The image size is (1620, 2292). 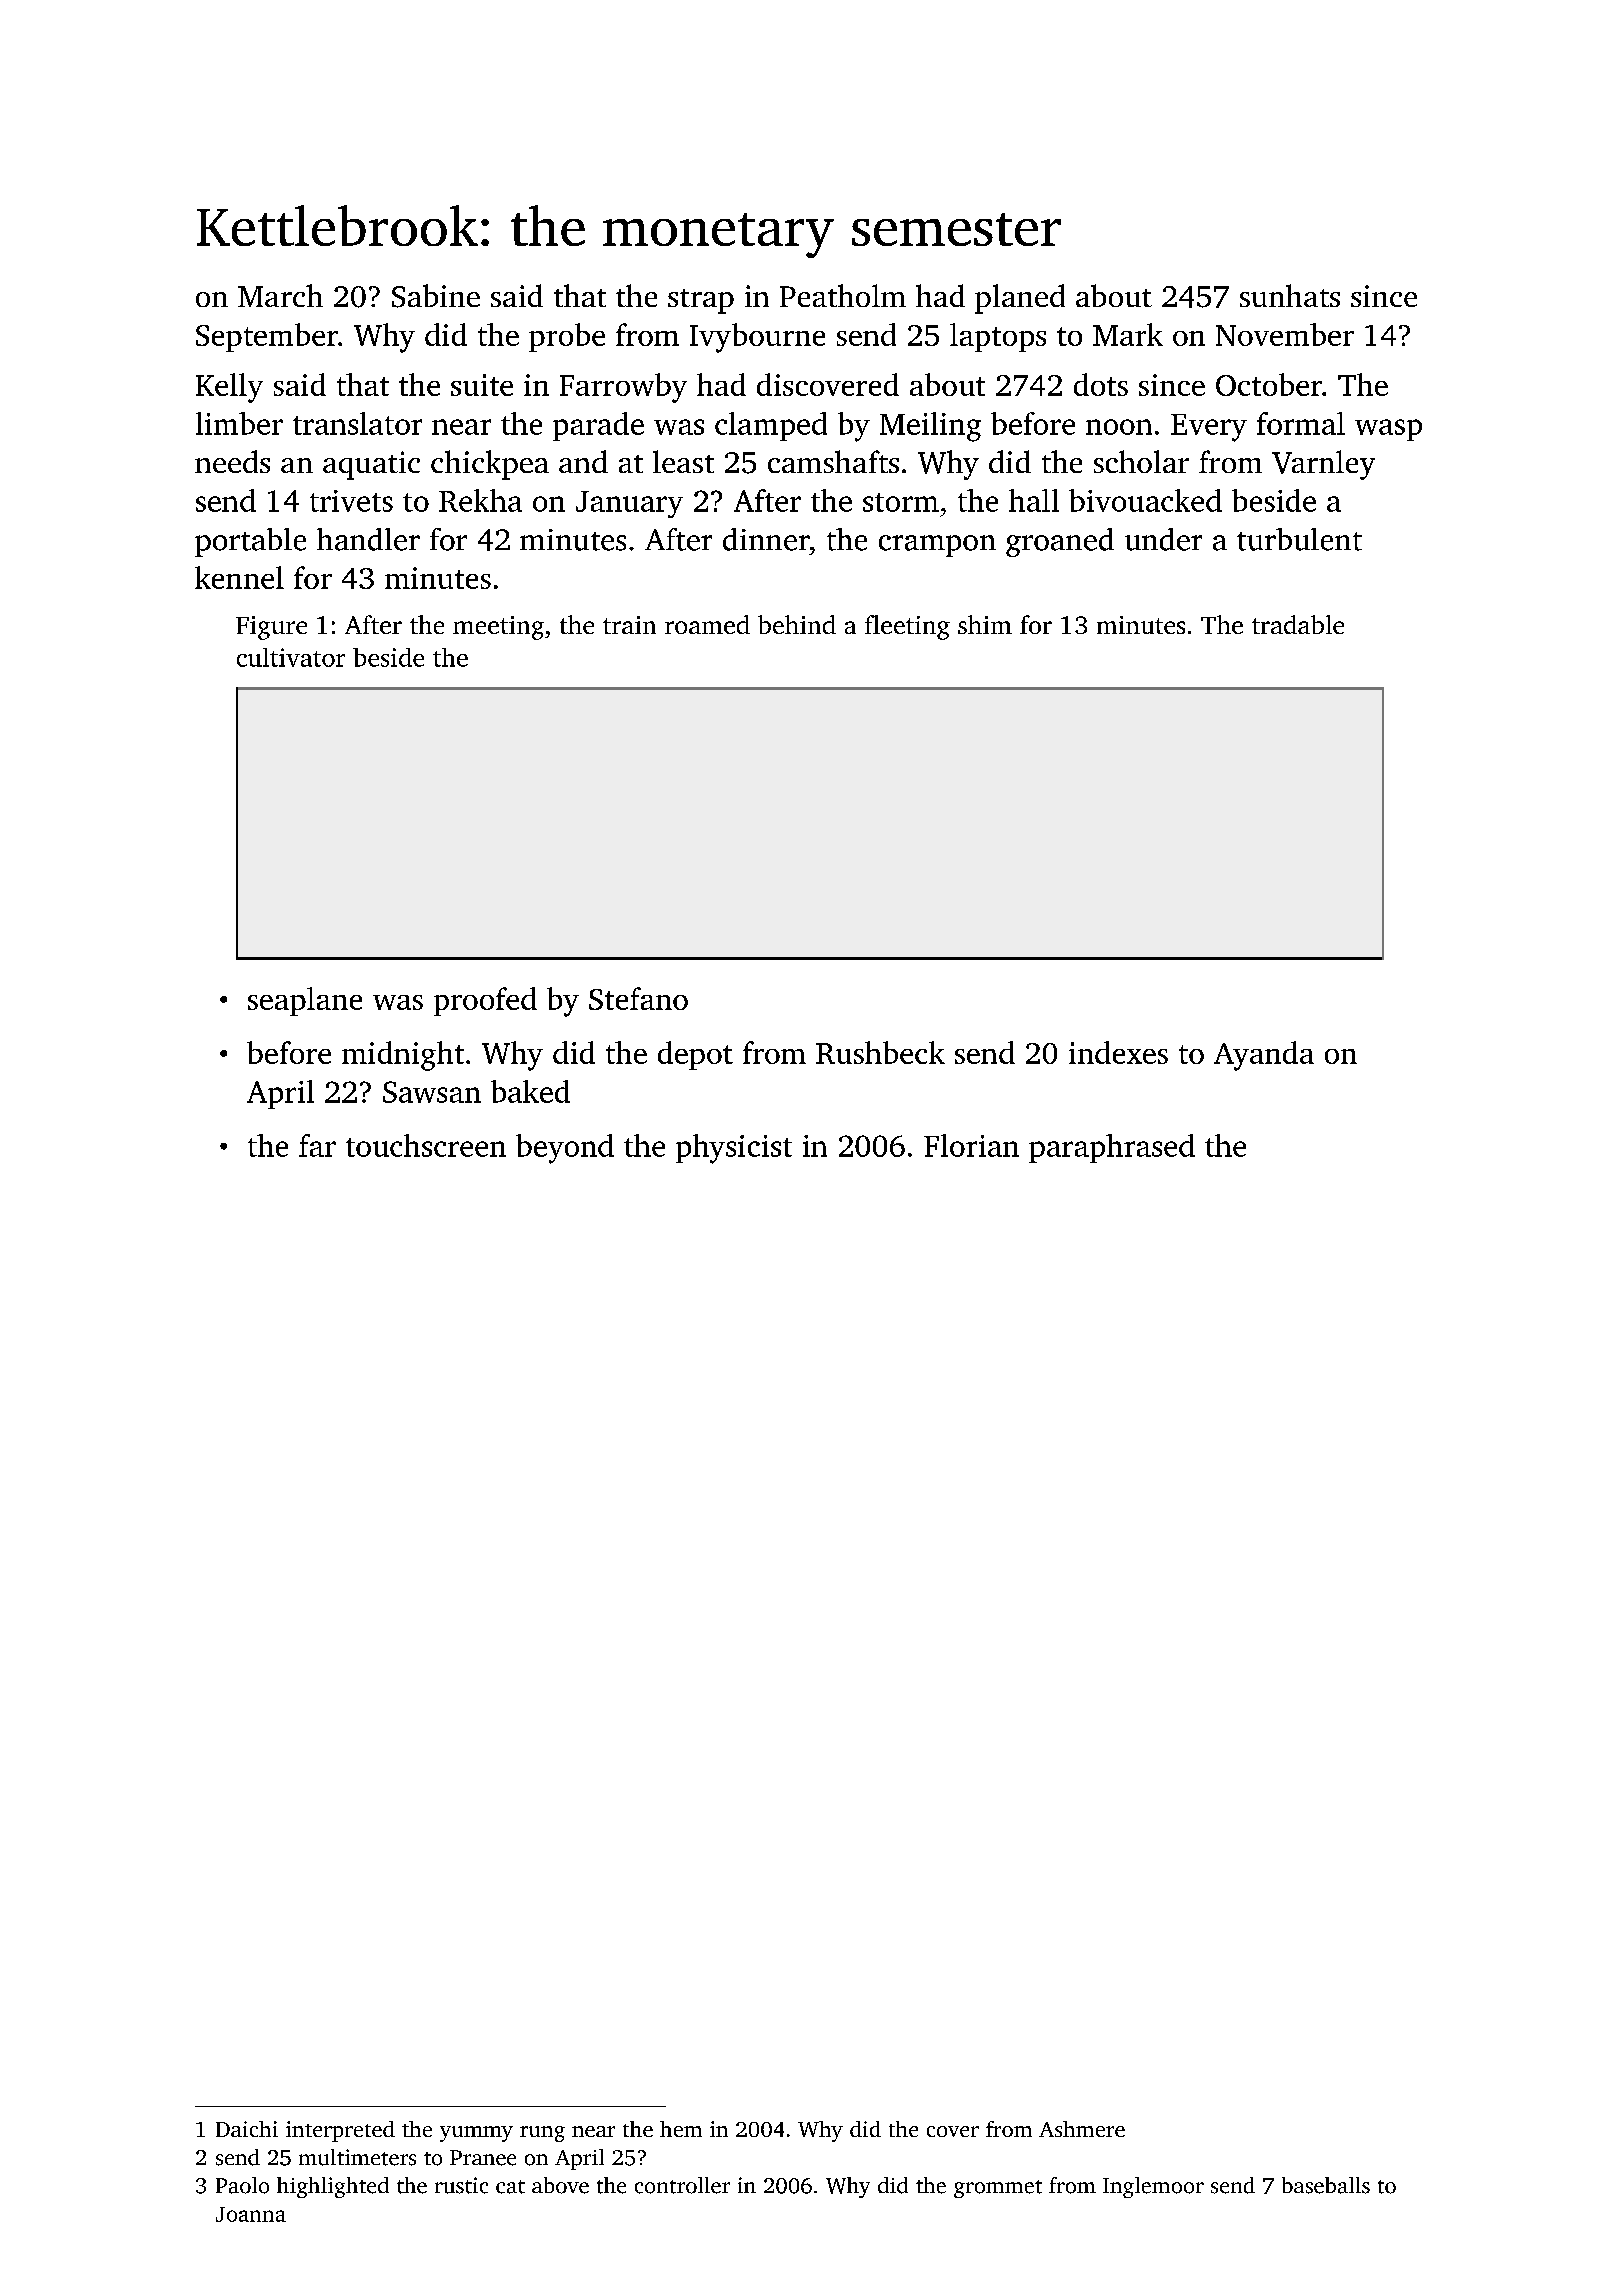 What do you see at coordinates (1326, 2185) in the screenshot?
I see `baseballs` at bounding box center [1326, 2185].
